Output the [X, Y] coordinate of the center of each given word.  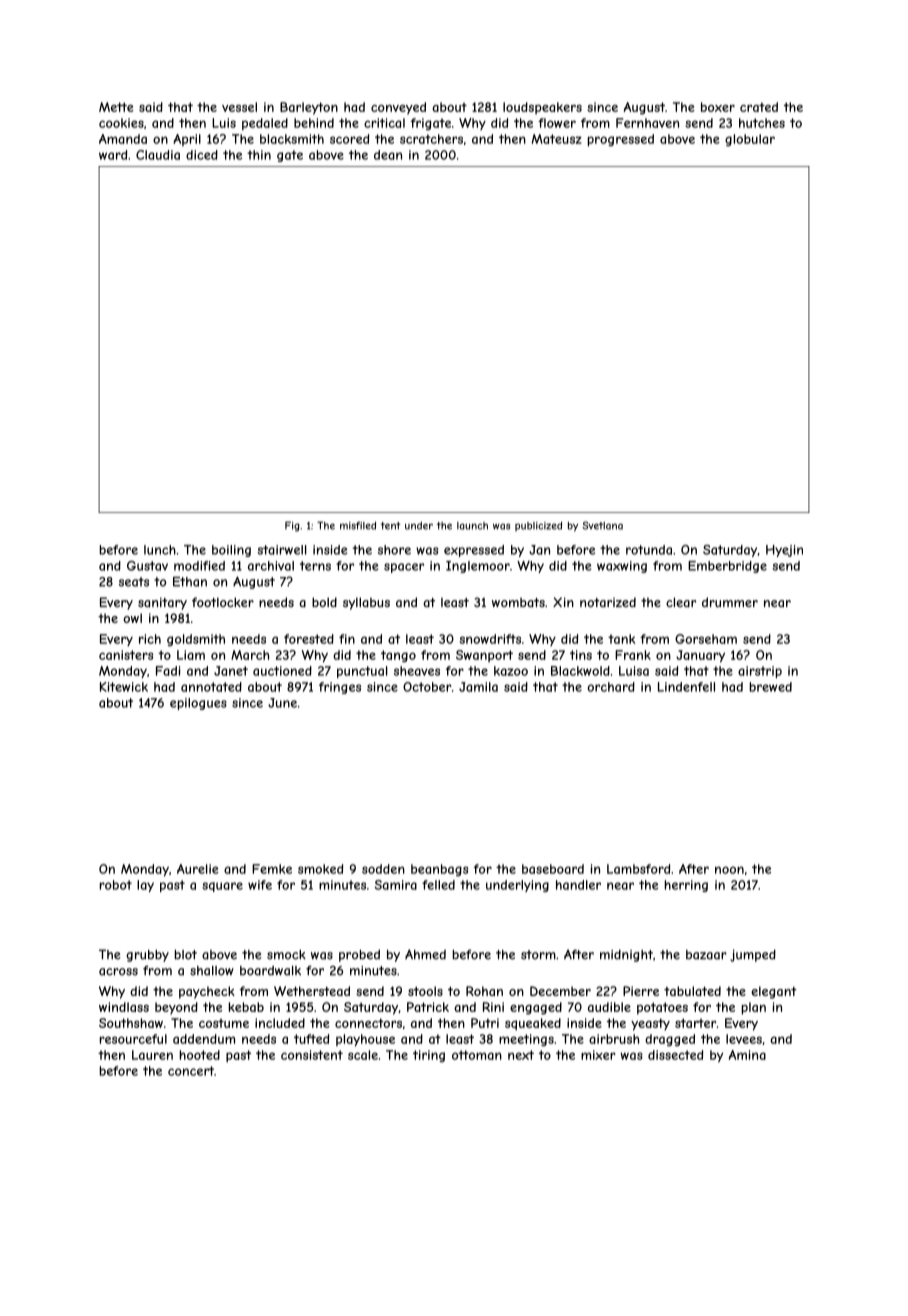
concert [191, 1071]
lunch [160, 550]
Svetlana [602, 525]
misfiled [358, 526]
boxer [718, 107]
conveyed [398, 108]
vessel [239, 107]
